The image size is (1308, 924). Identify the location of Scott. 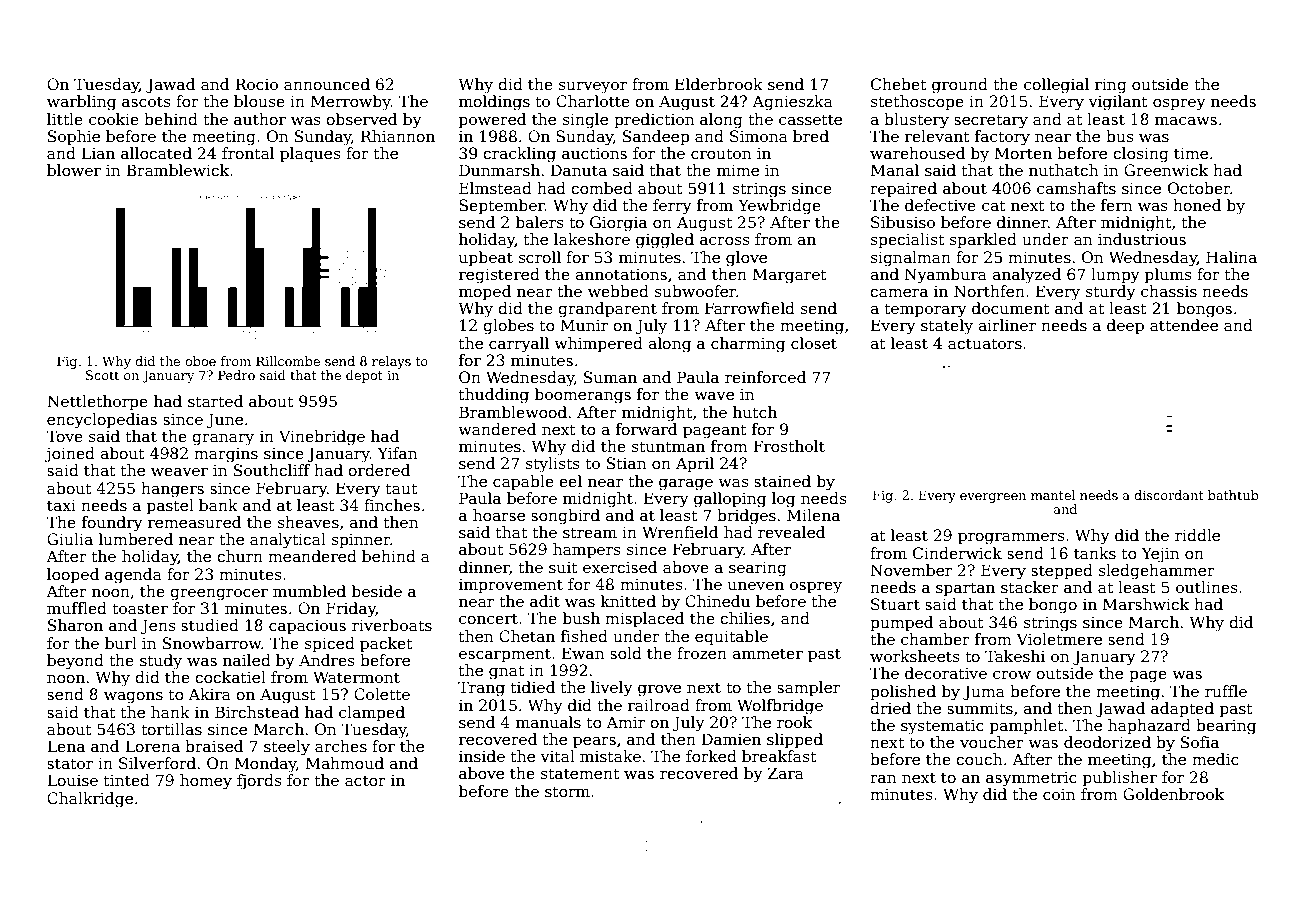
(102, 375).
